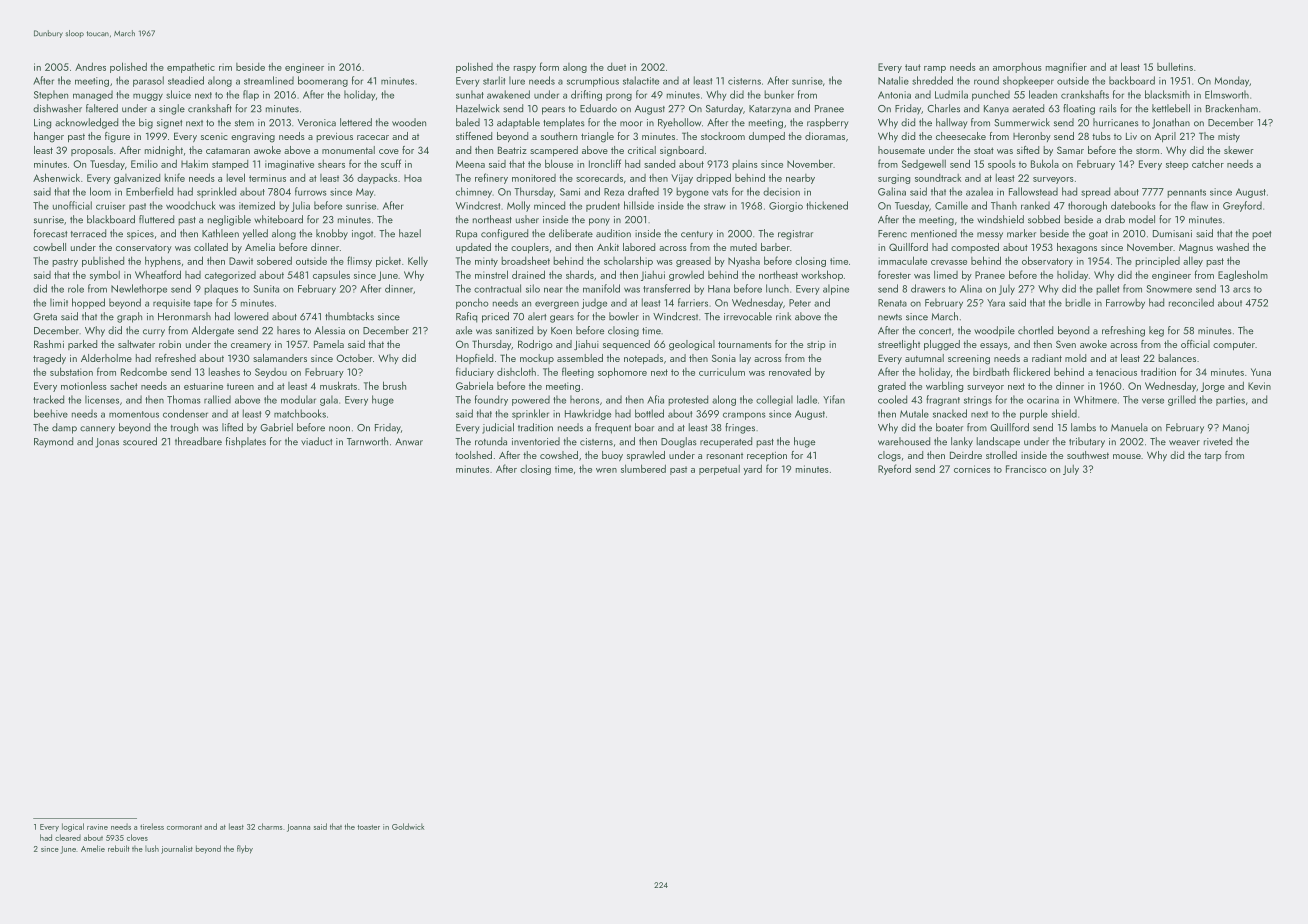 The image size is (1308, 924). I want to click on taut, so click(913, 67).
